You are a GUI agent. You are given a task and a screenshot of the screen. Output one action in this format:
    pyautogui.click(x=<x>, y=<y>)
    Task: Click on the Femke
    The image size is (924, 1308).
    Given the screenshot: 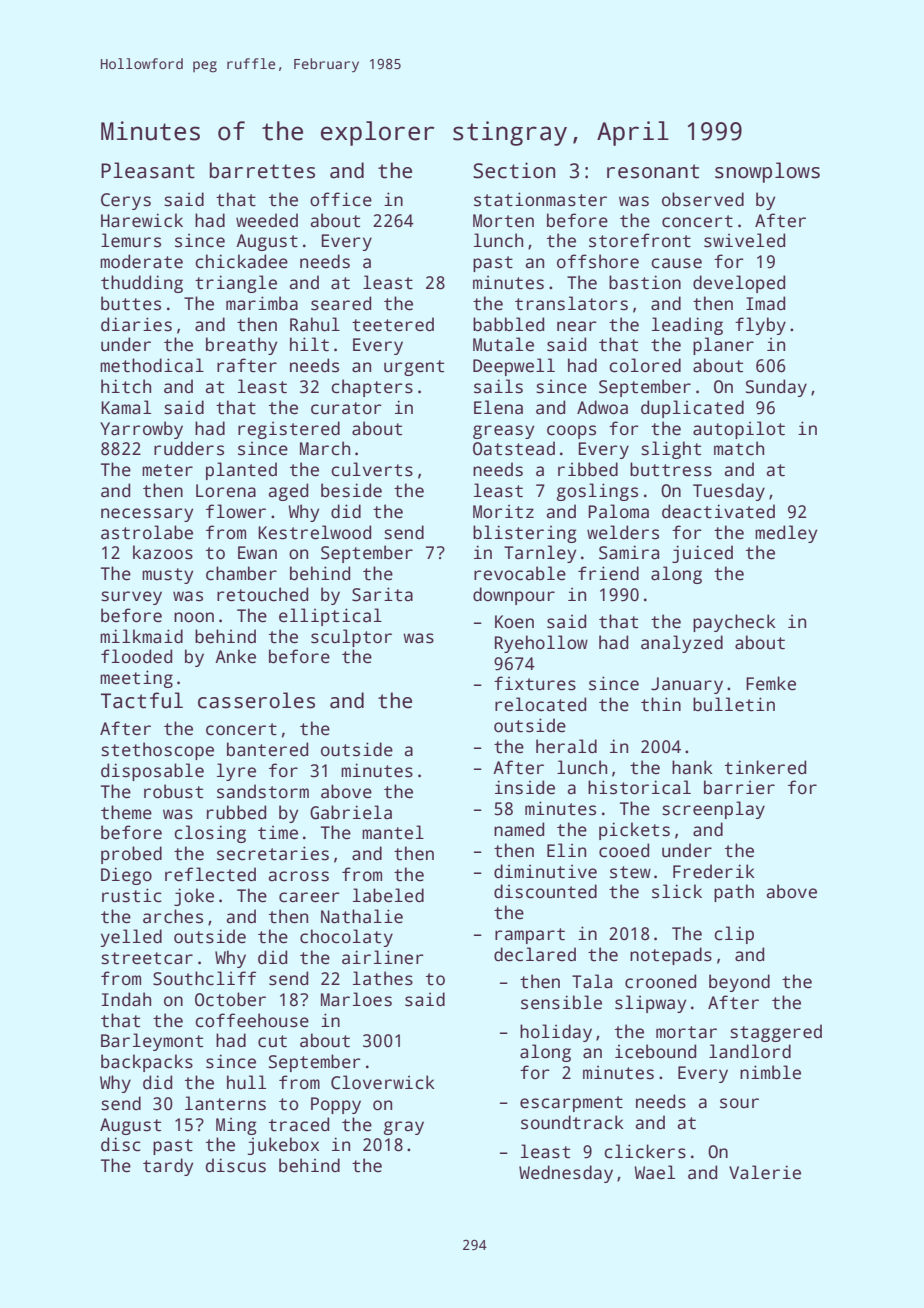 What is the action you would take?
    pyautogui.click(x=771, y=683)
